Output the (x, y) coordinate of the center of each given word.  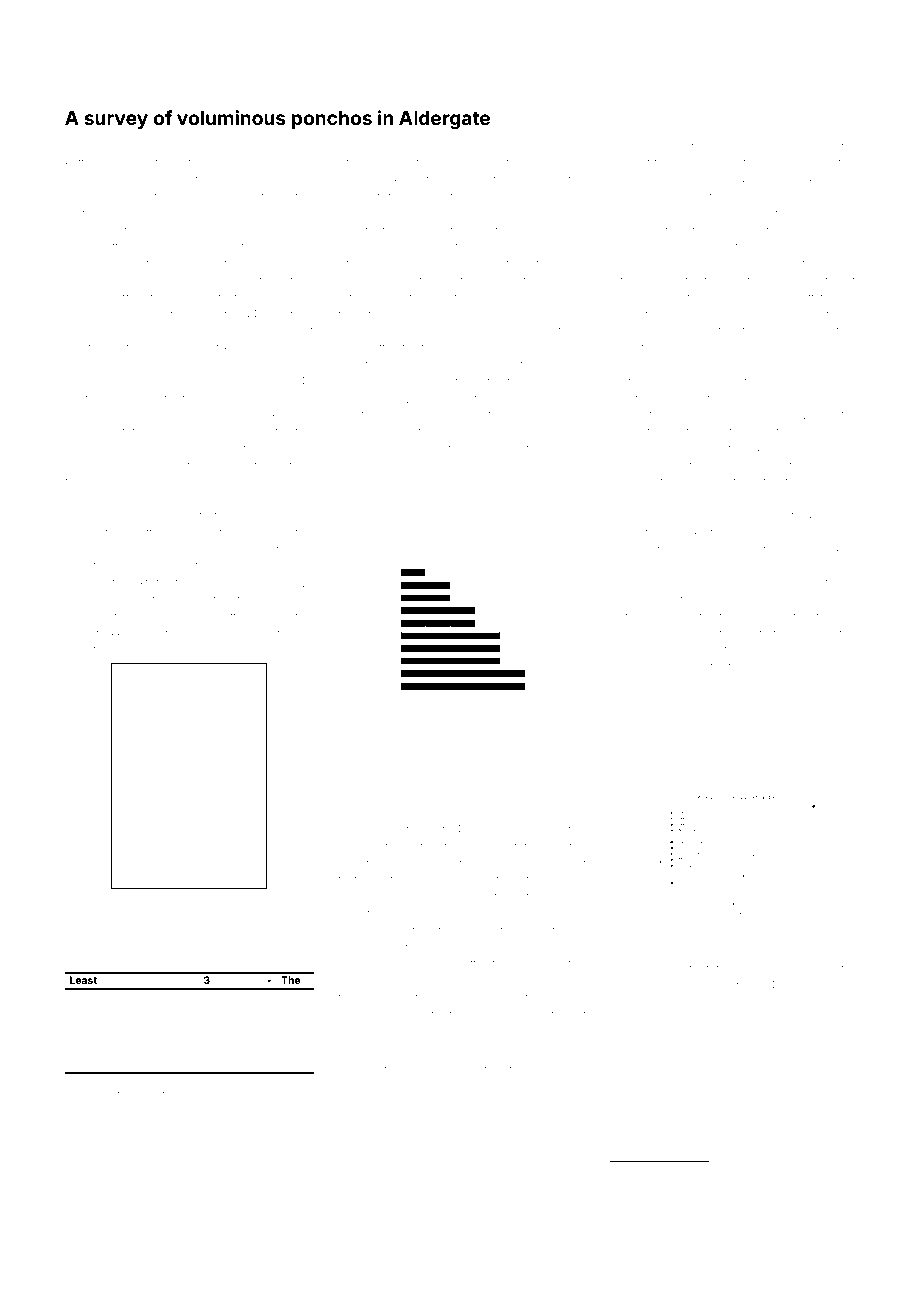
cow (76, 634)
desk (456, 162)
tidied (399, 1070)
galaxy (251, 635)
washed (793, 600)
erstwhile (251, 448)
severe (250, 147)
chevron (492, 364)
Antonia (690, 1171)
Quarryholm (228, 1095)
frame (842, 314)
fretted (117, 1063)
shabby (634, 1234)
